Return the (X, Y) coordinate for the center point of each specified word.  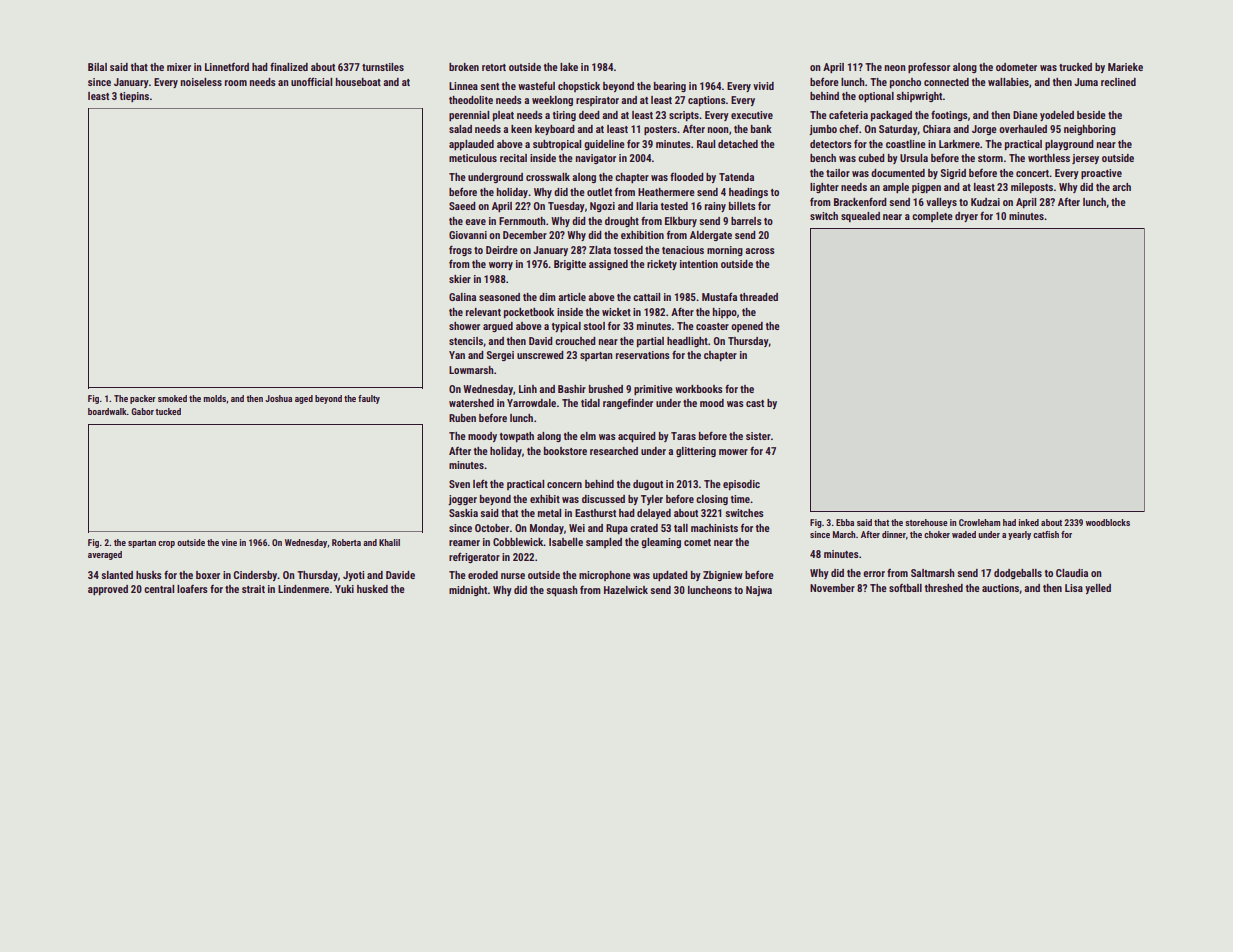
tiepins (134, 97)
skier (460, 279)
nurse (513, 576)
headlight (687, 342)
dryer (966, 217)
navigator (596, 159)
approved (108, 590)
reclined (1118, 82)
